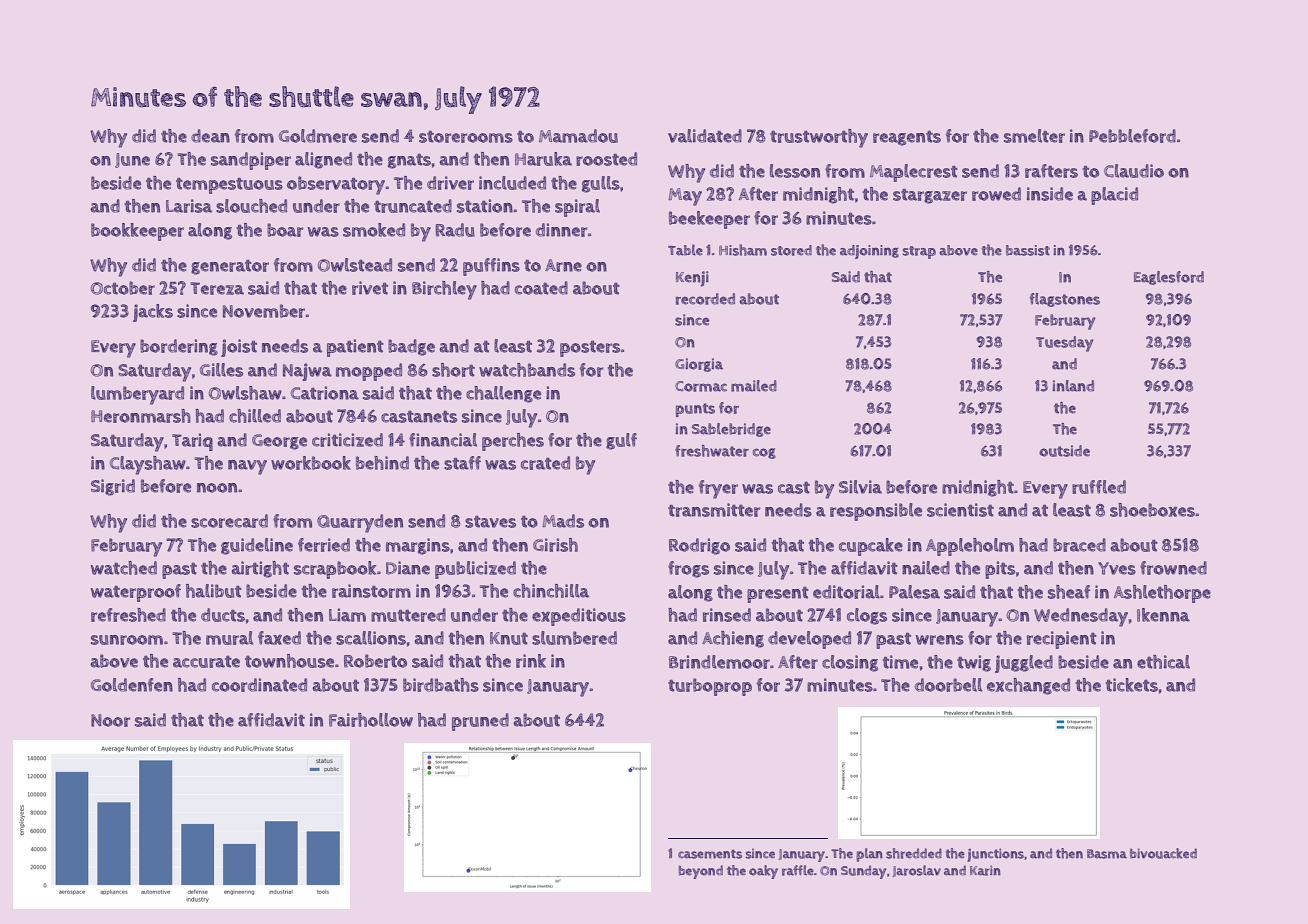  What do you see at coordinates (148, 465) in the screenshot?
I see `Clayshaw` at bounding box center [148, 465].
